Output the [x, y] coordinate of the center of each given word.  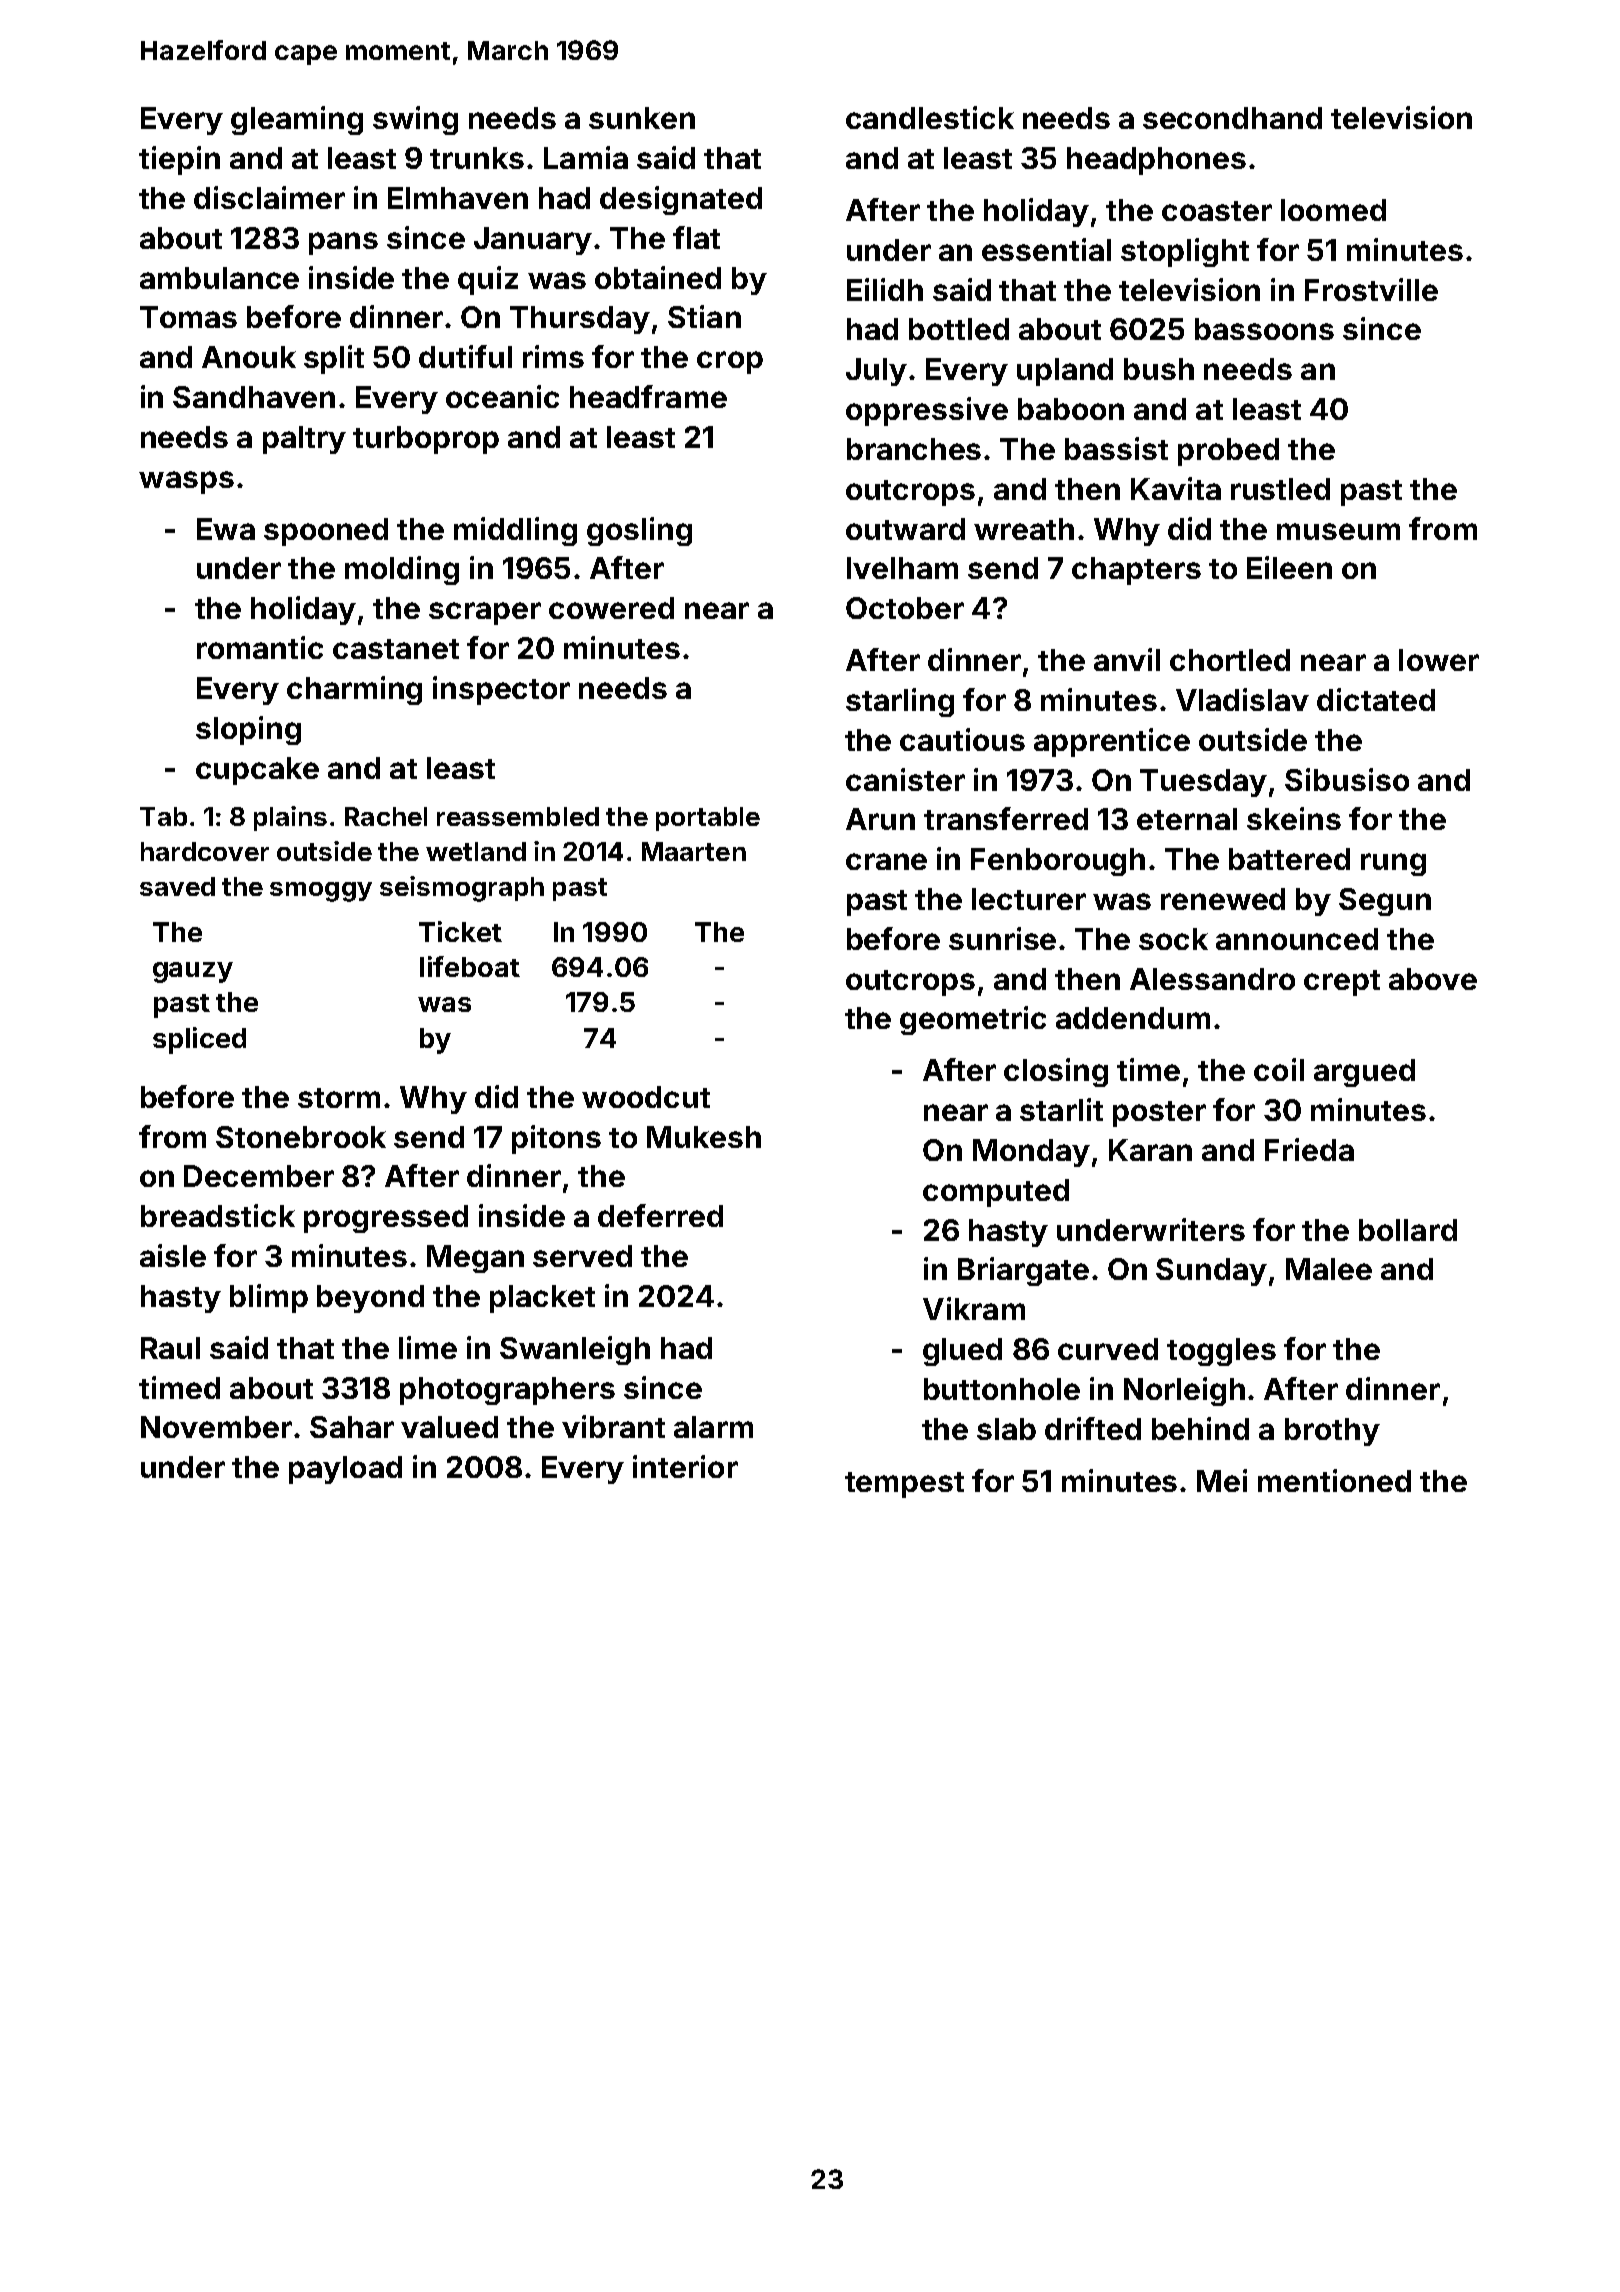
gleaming [297, 120]
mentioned [1334, 1480]
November [216, 1427]
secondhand [1232, 118]
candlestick [930, 117]
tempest [904, 1485]
